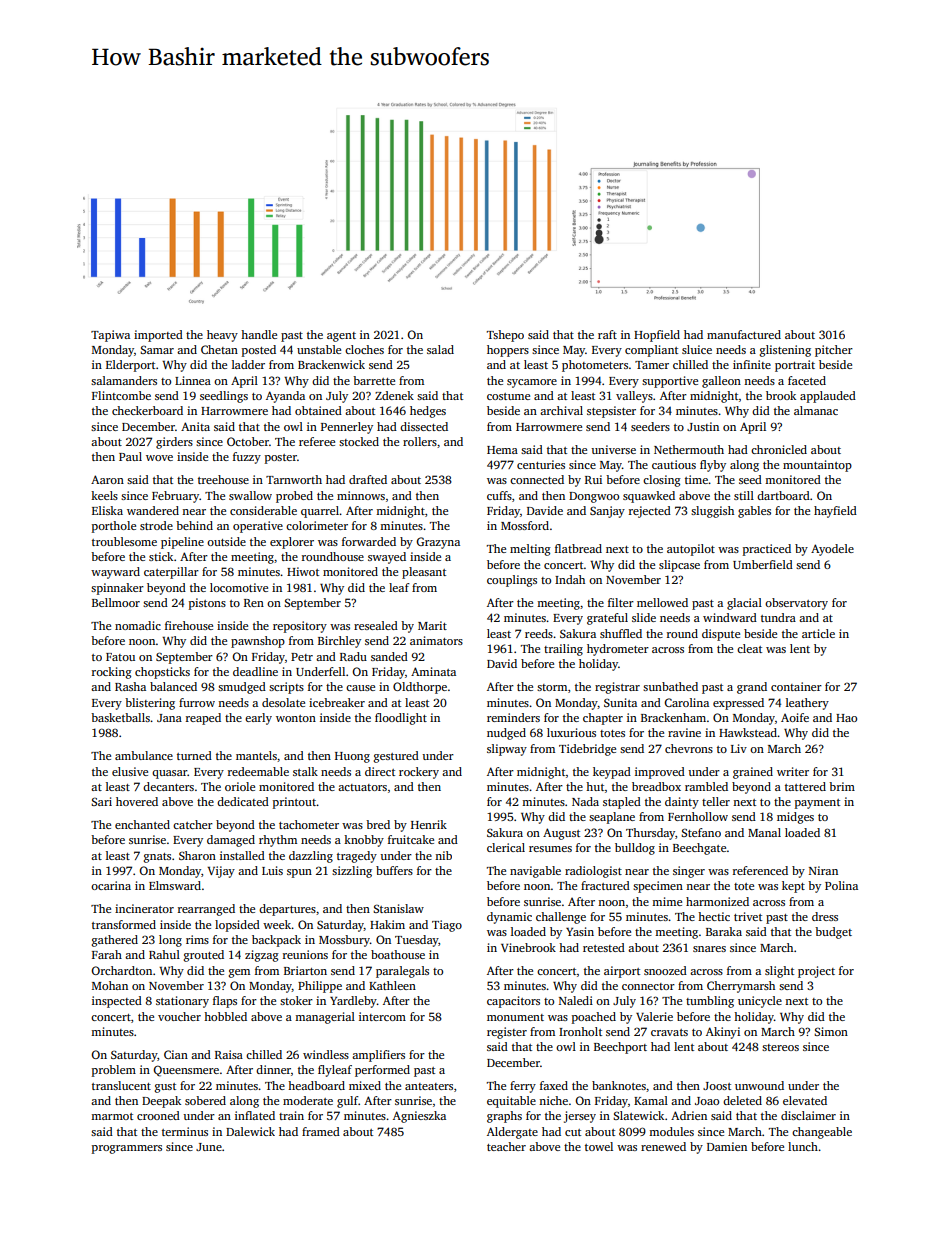 Image resolution: width=952 pixels, height=1233 pixels. Describe the element at coordinates (795, 818) in the screenshot. I see `midges` at that location.
